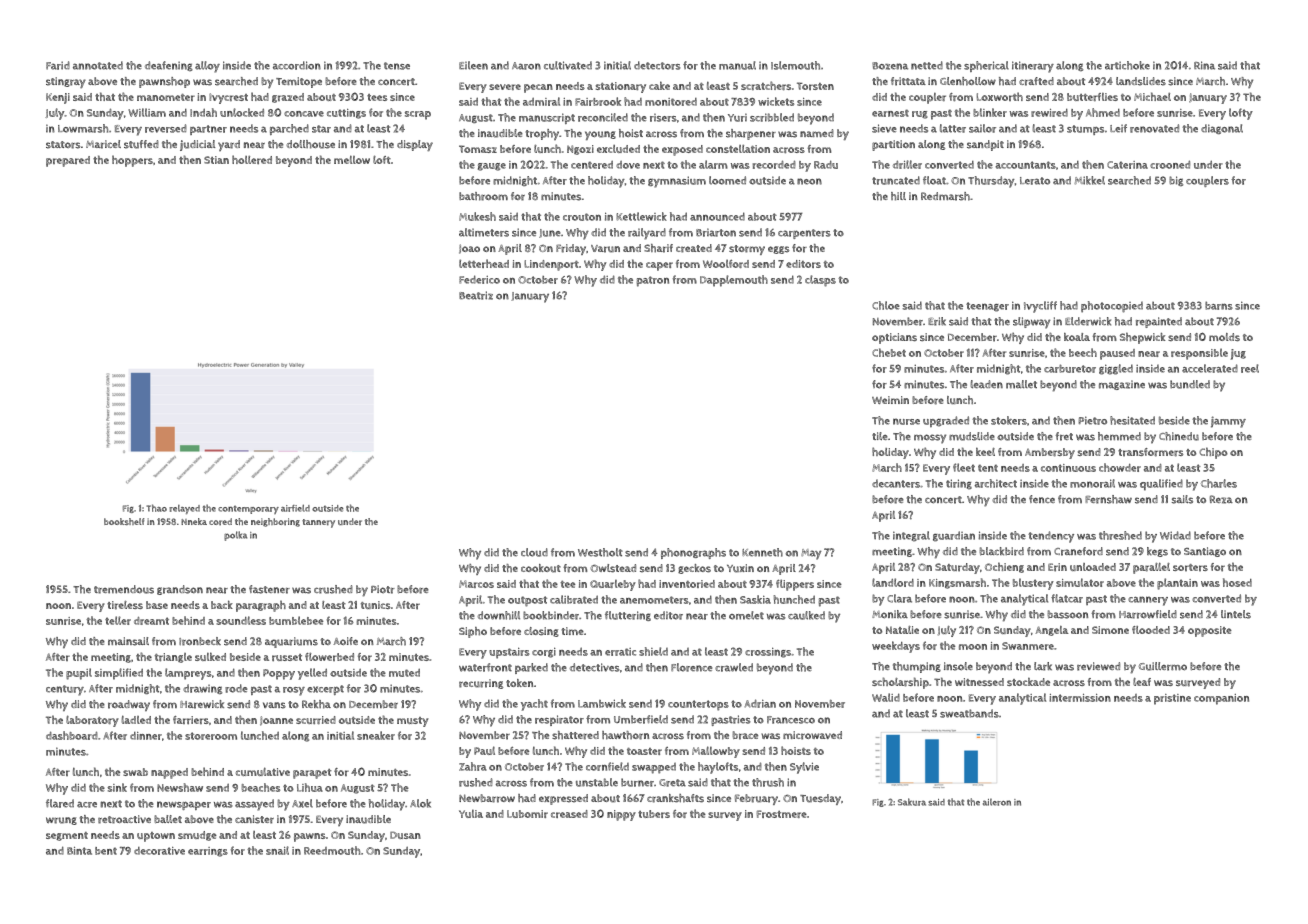 The height and width of the image is (924, 1308). I want to click on artichoke, so click(1127, 65).
